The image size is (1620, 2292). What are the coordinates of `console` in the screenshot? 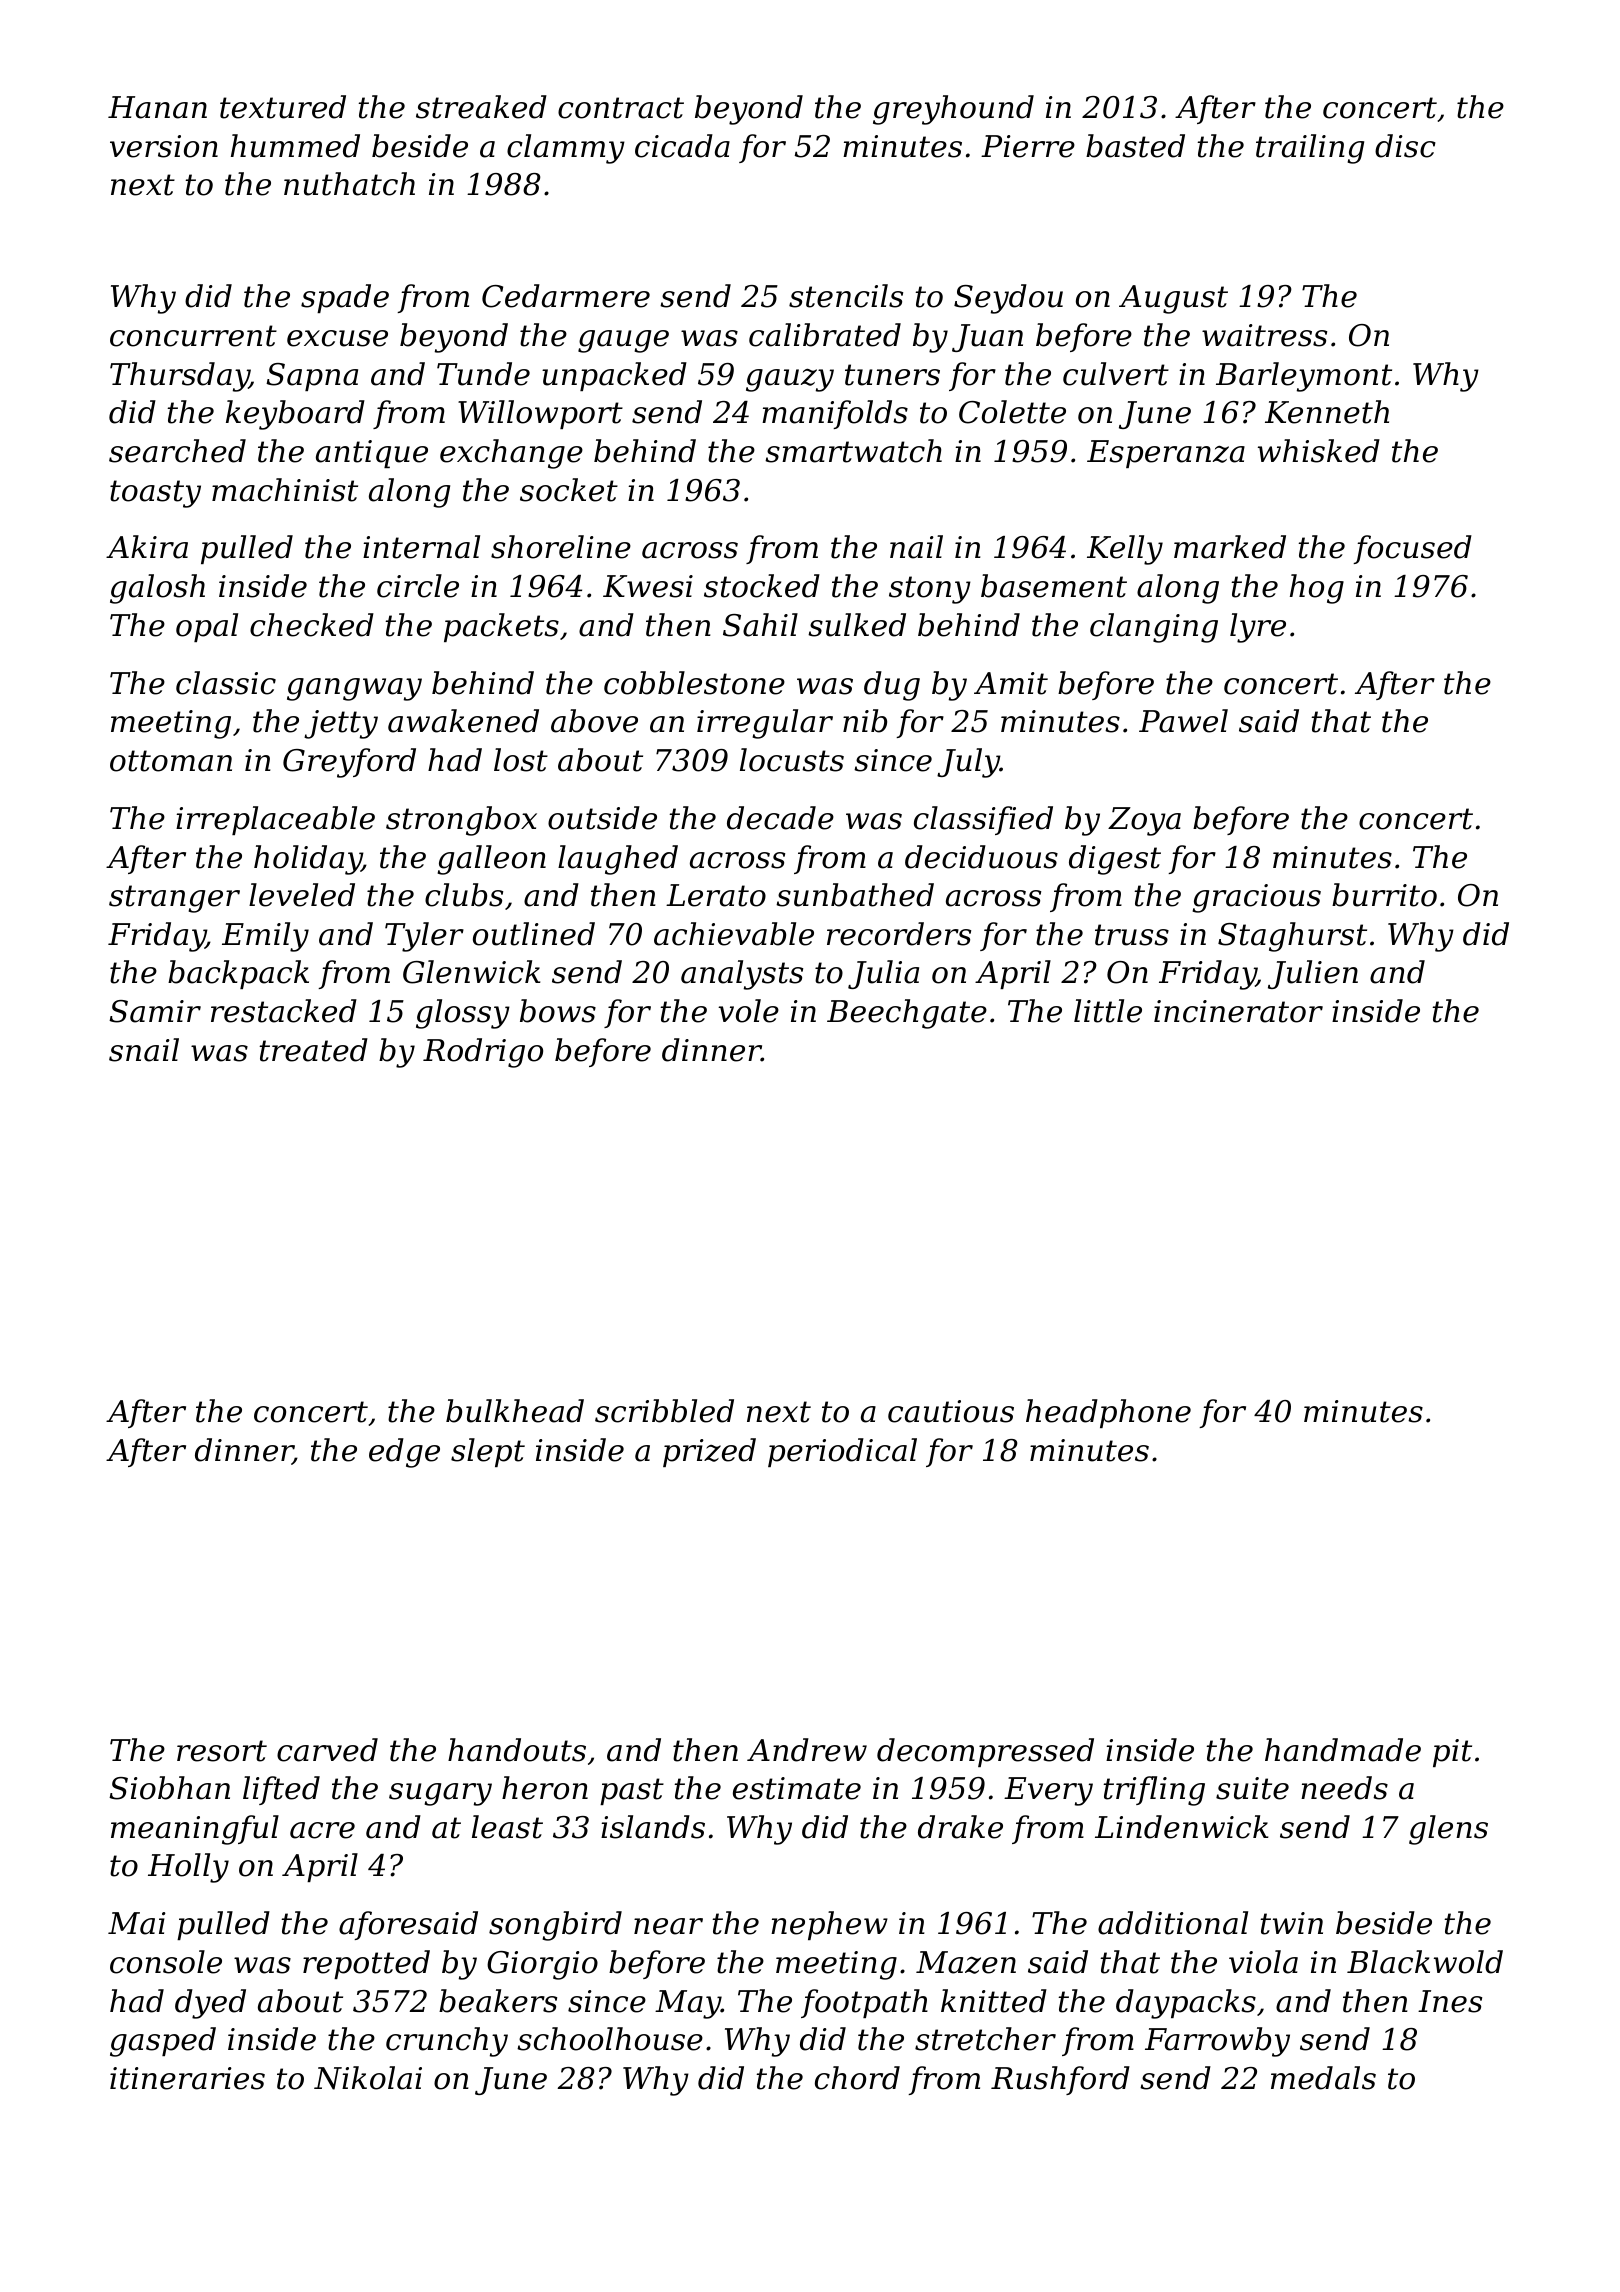 It's located at (166, 1962).
